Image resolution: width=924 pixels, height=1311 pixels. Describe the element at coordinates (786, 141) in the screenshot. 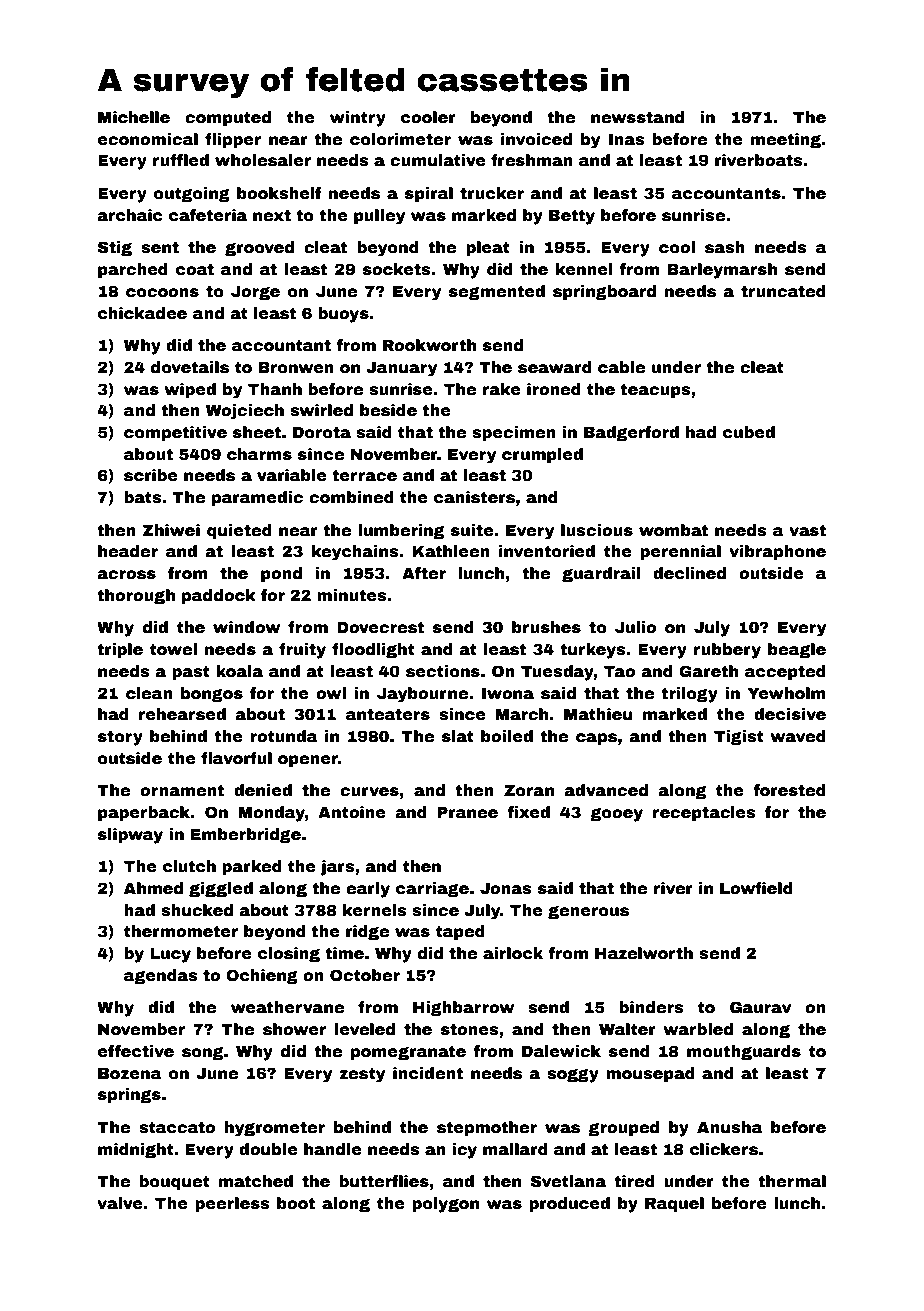

I see `meeting` at that location.
